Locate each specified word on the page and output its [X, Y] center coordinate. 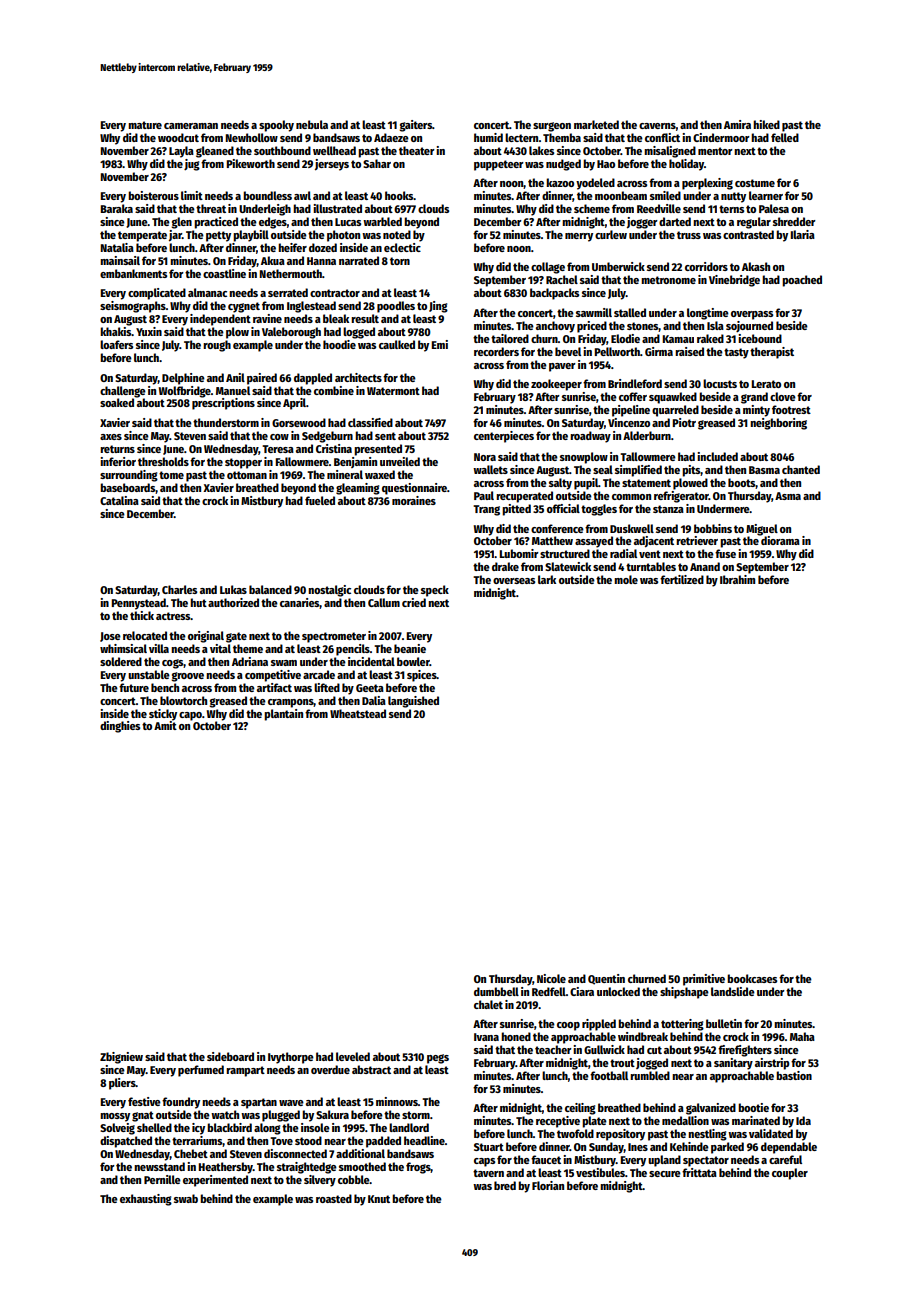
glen [181, 223]
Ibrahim [737, 579]
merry [579, 237]
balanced [270, 589]
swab [186, 1198]
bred [505, 1185]
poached [802, 281]
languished [413, 702]
